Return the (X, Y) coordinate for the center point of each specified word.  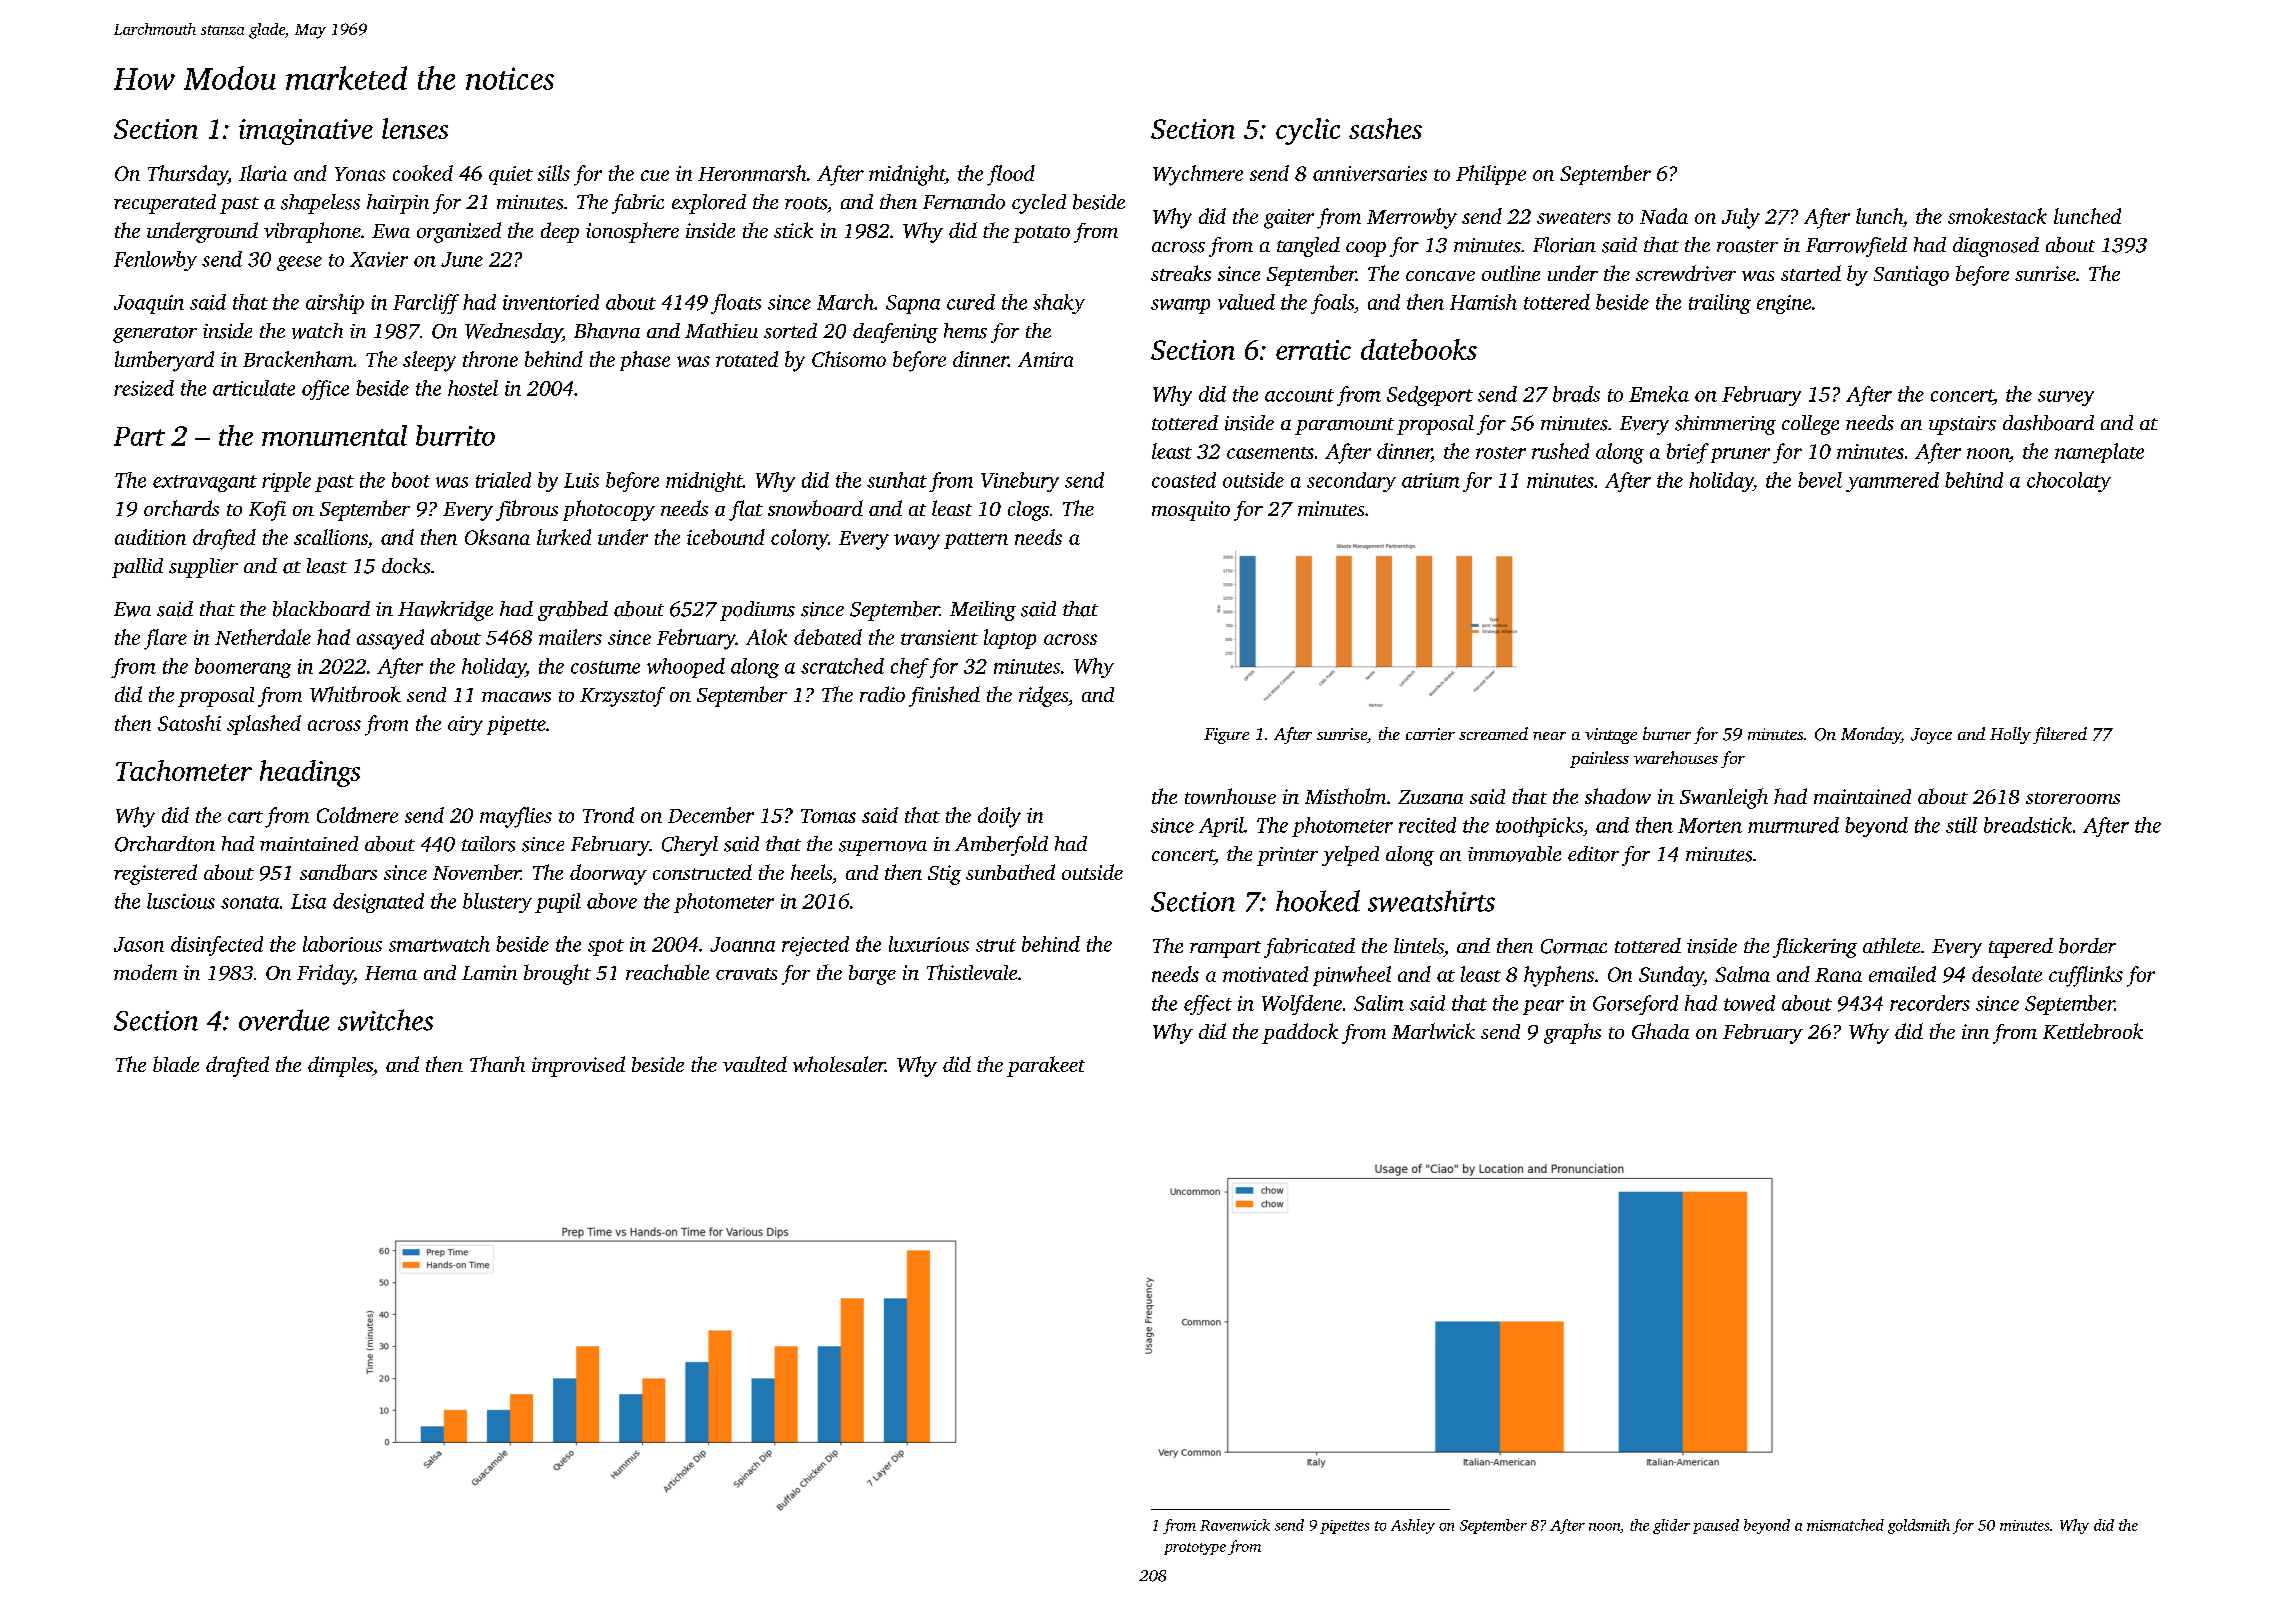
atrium (1431, 480)
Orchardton (165, 844)
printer (1287, 856)
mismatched (1845, 1525)
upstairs (1962, 425)
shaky (1059, 304)
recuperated (165, 204)
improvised (578, 1066)
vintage (1611, 736)
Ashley (1413, 1526)
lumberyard (164, 361)
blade (176, 1064)
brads (1576, 394)
